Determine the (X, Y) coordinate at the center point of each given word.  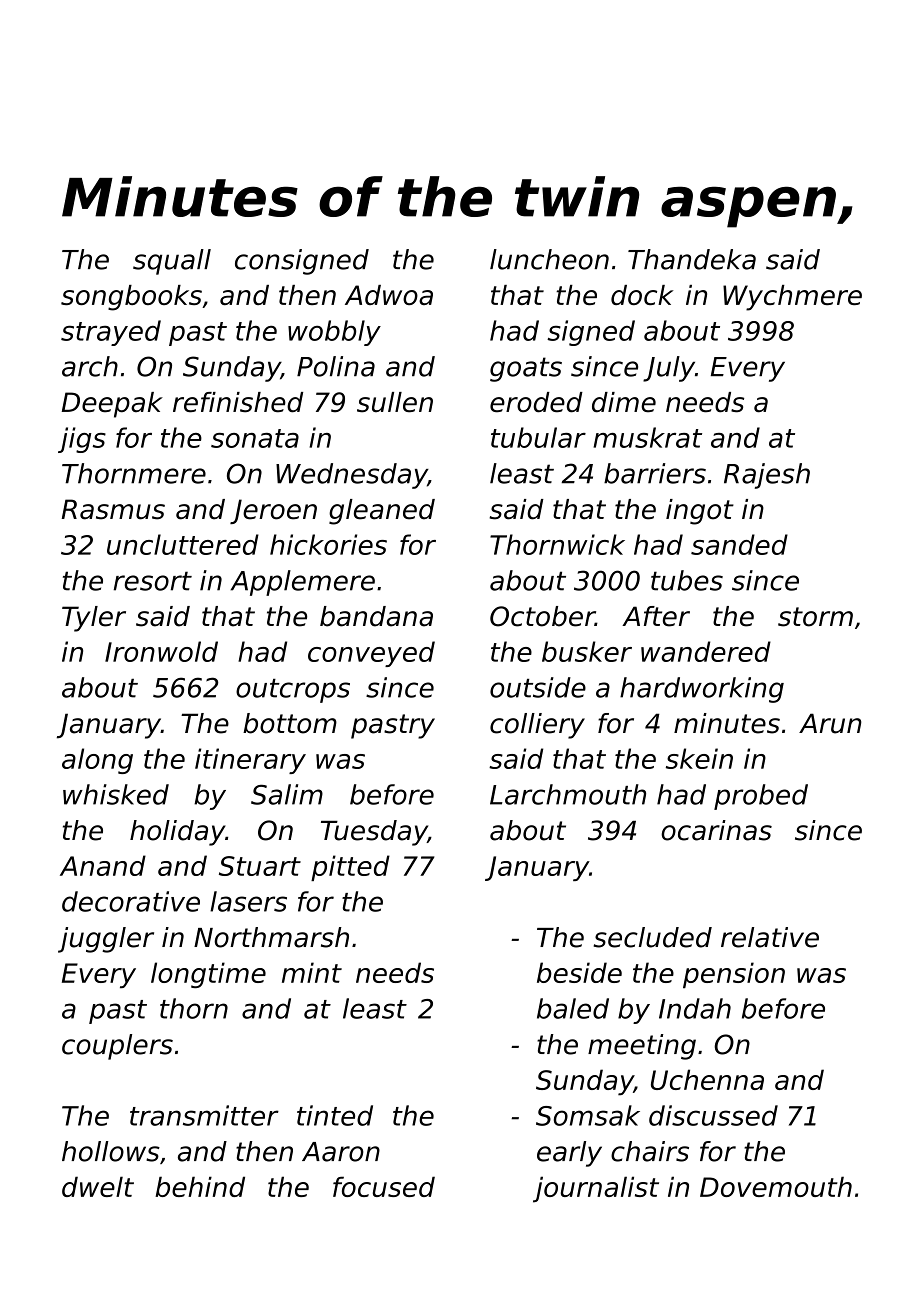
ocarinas (716, 830)
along (97, 761)
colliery (537, 726)
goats (526, 369)
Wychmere (792, 298)
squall (172, 262)
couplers (117, 1047)
